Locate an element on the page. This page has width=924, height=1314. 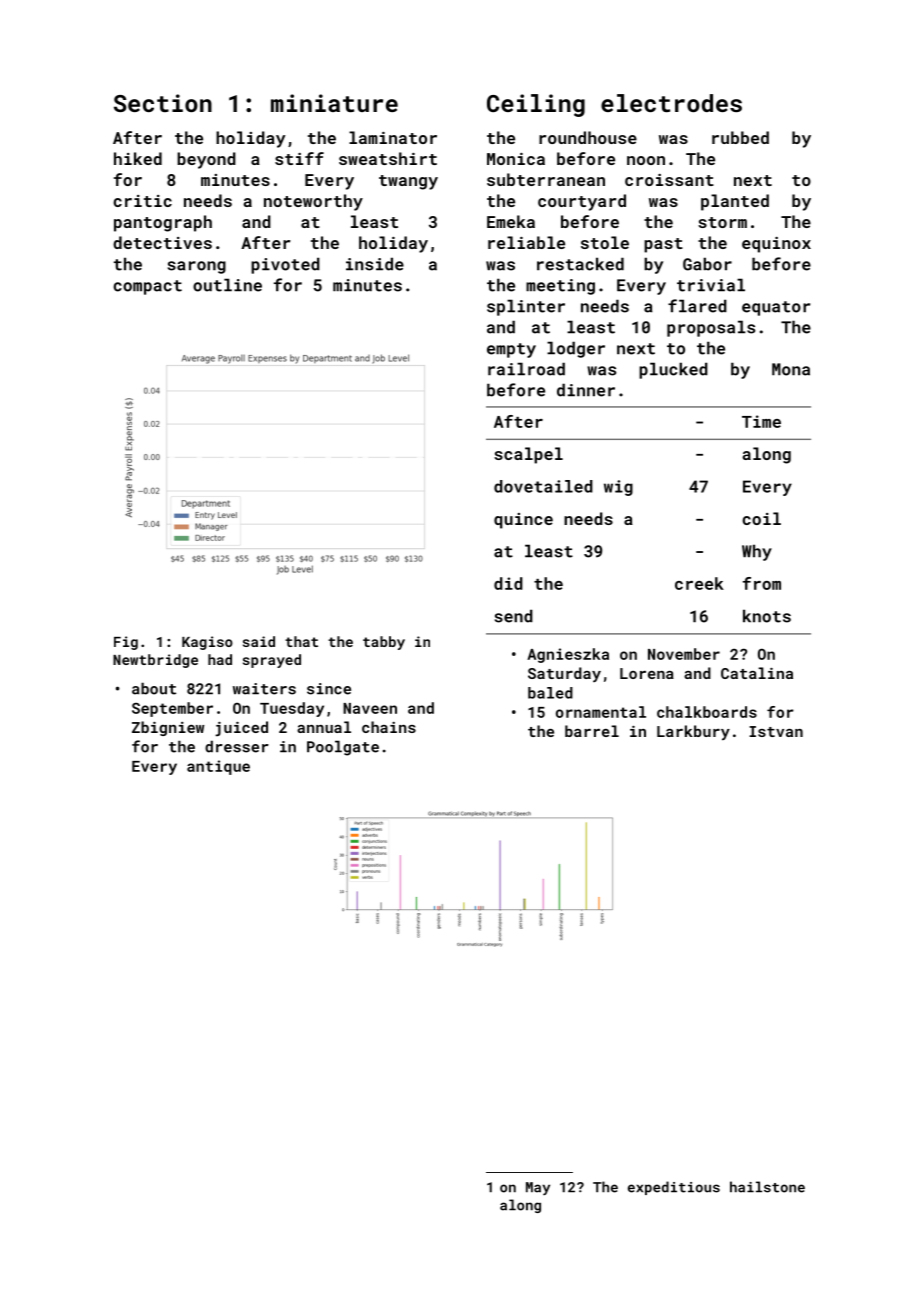
Istvan is located at coordinates (776, 731).
